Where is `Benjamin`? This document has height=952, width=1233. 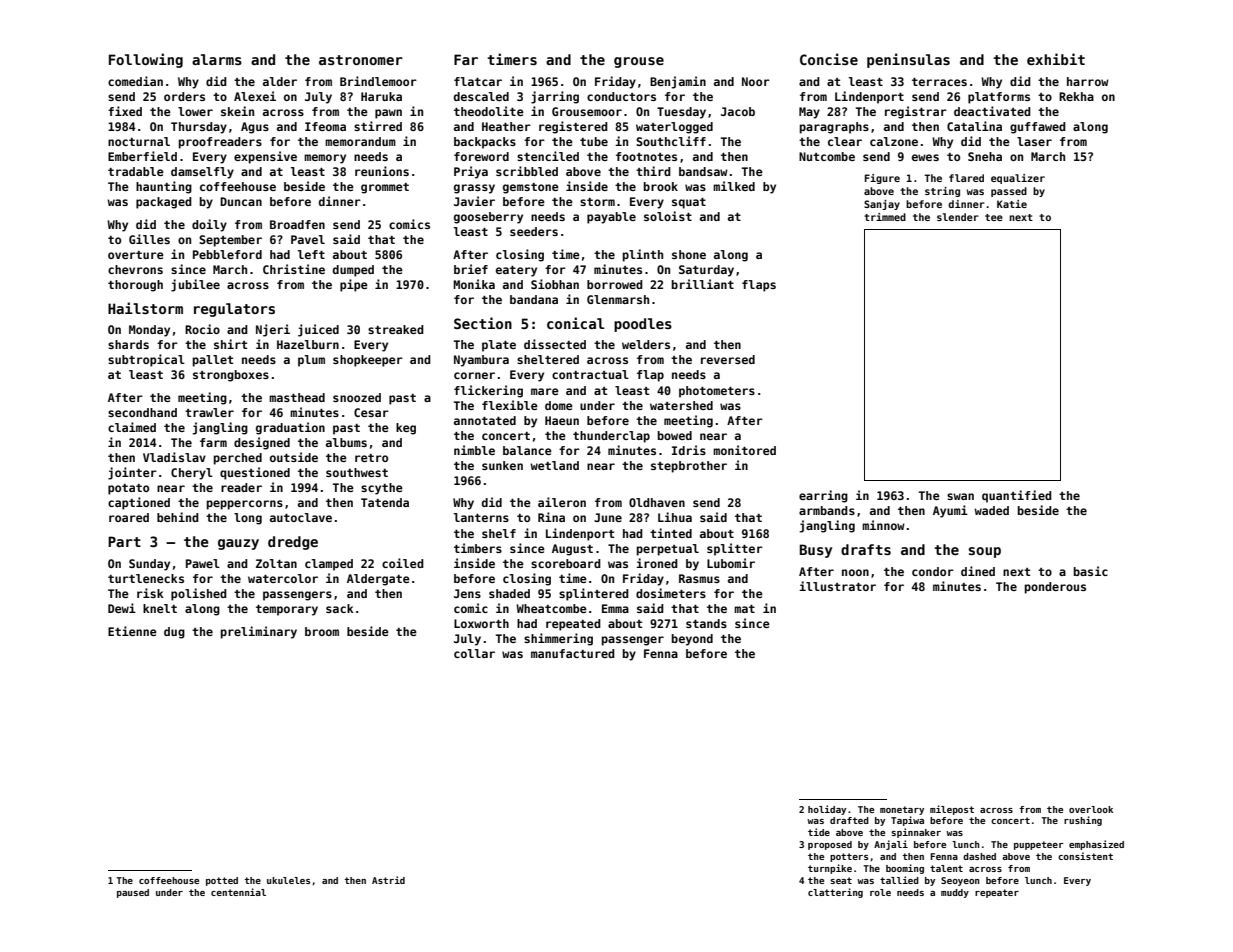
Benjamin is located at coordinates (678, 82).
